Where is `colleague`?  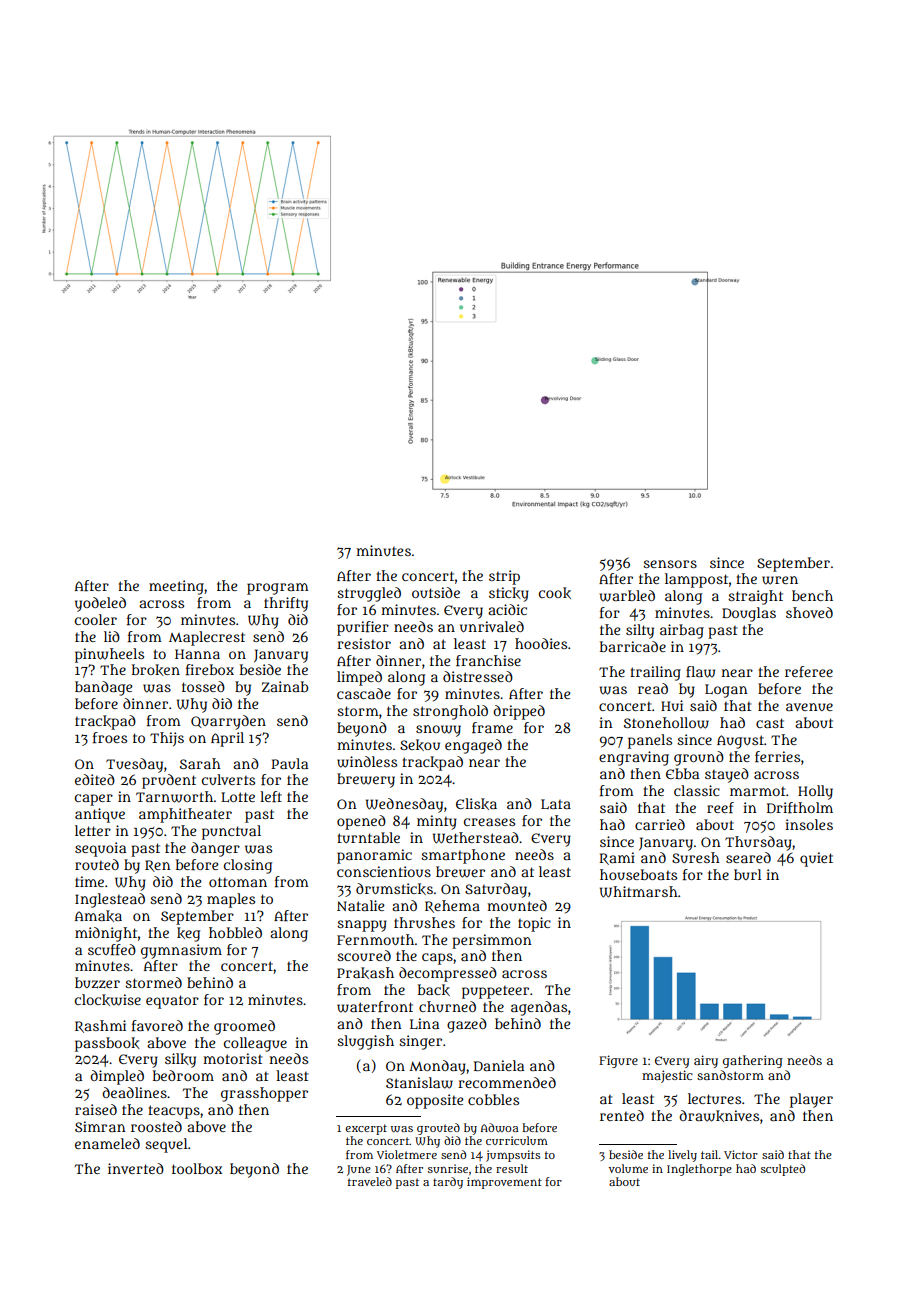
colleague is located at coordinates (255, 1044).
